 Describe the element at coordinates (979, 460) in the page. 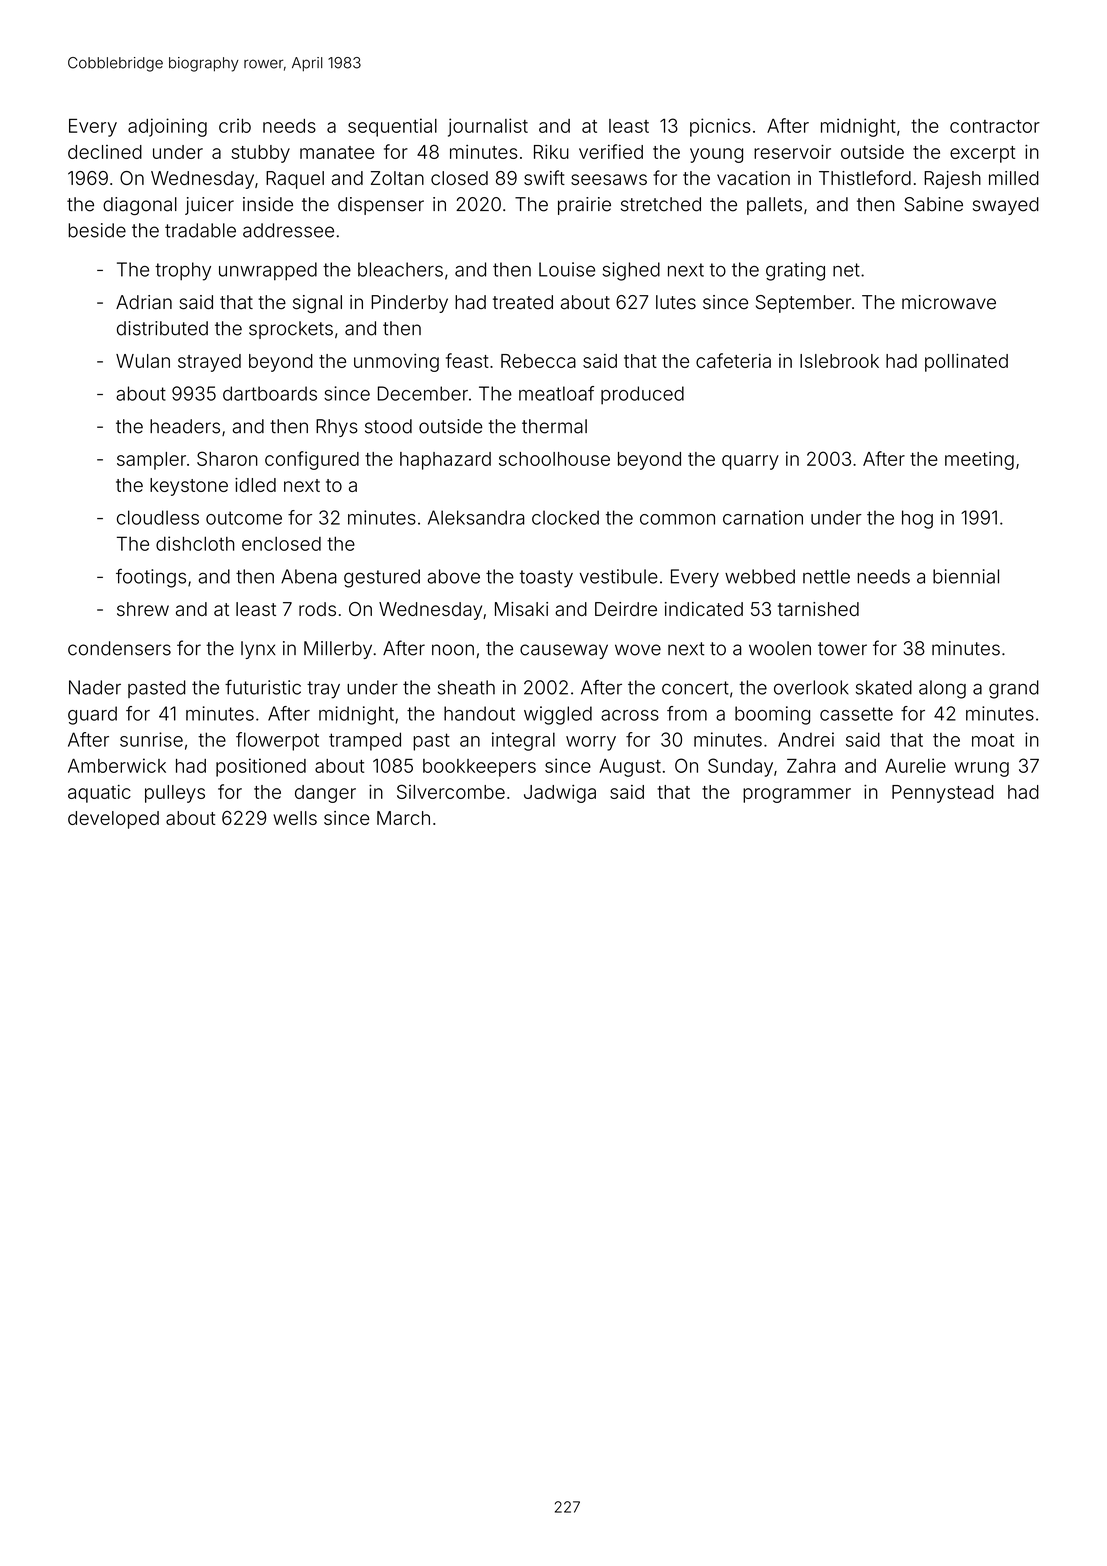

I see `meeting` at that location.
